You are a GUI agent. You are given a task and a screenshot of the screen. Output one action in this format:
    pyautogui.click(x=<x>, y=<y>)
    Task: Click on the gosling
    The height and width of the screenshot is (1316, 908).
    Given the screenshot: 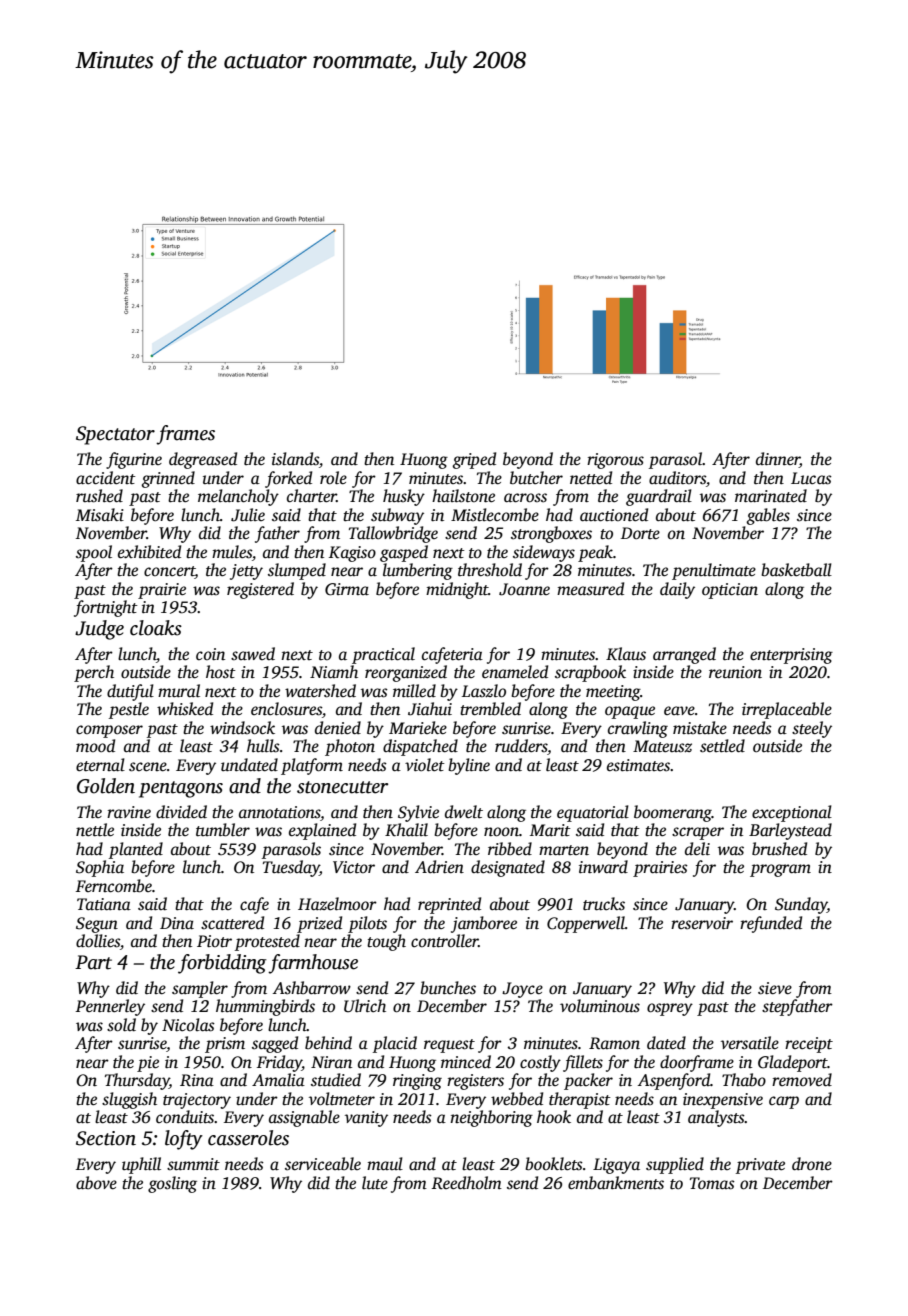 What is the action you would take?
    pyautogui.click(x=172, y=1184)
